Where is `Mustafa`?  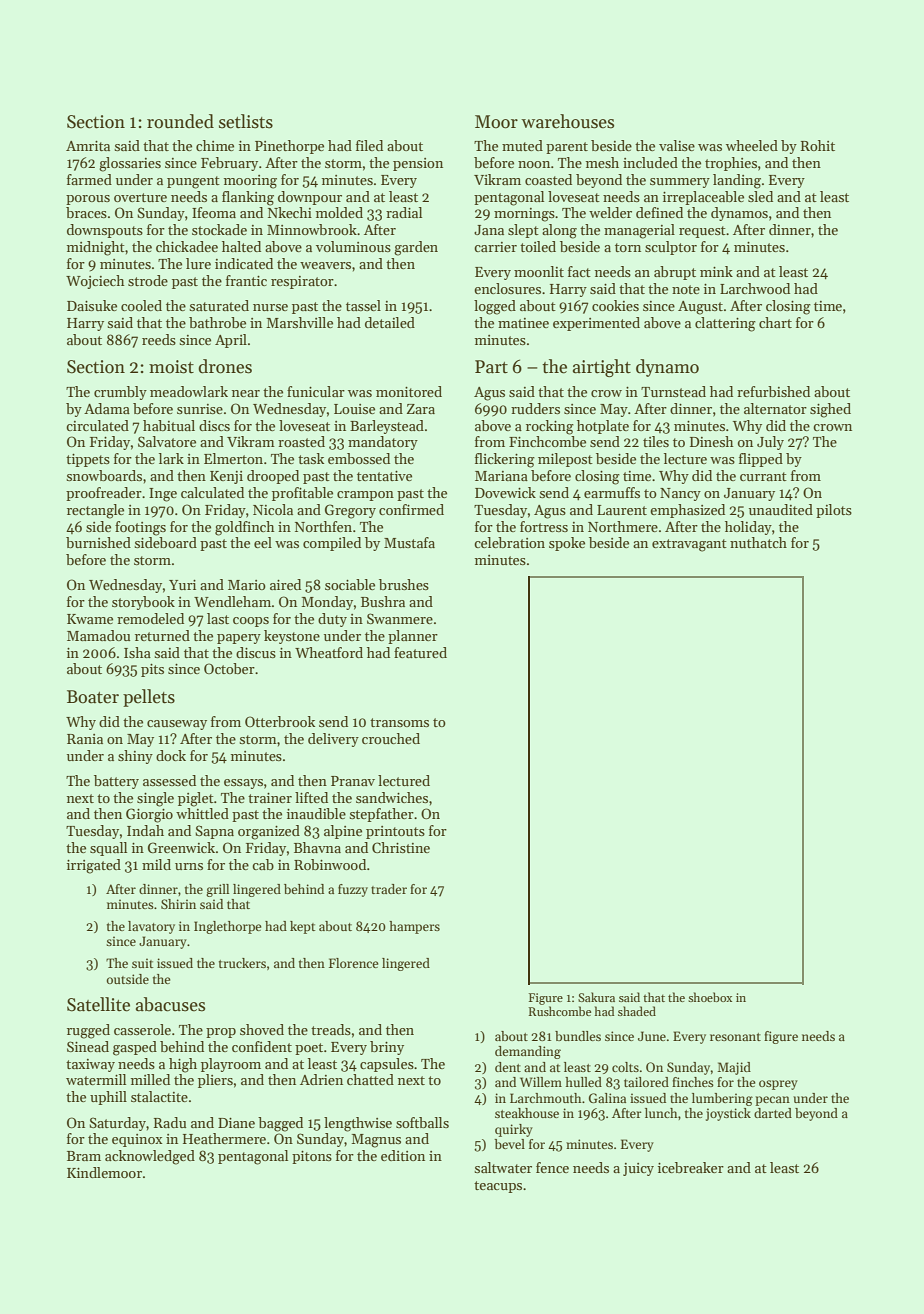 Mustafa is located at coordinates (409, 542).
